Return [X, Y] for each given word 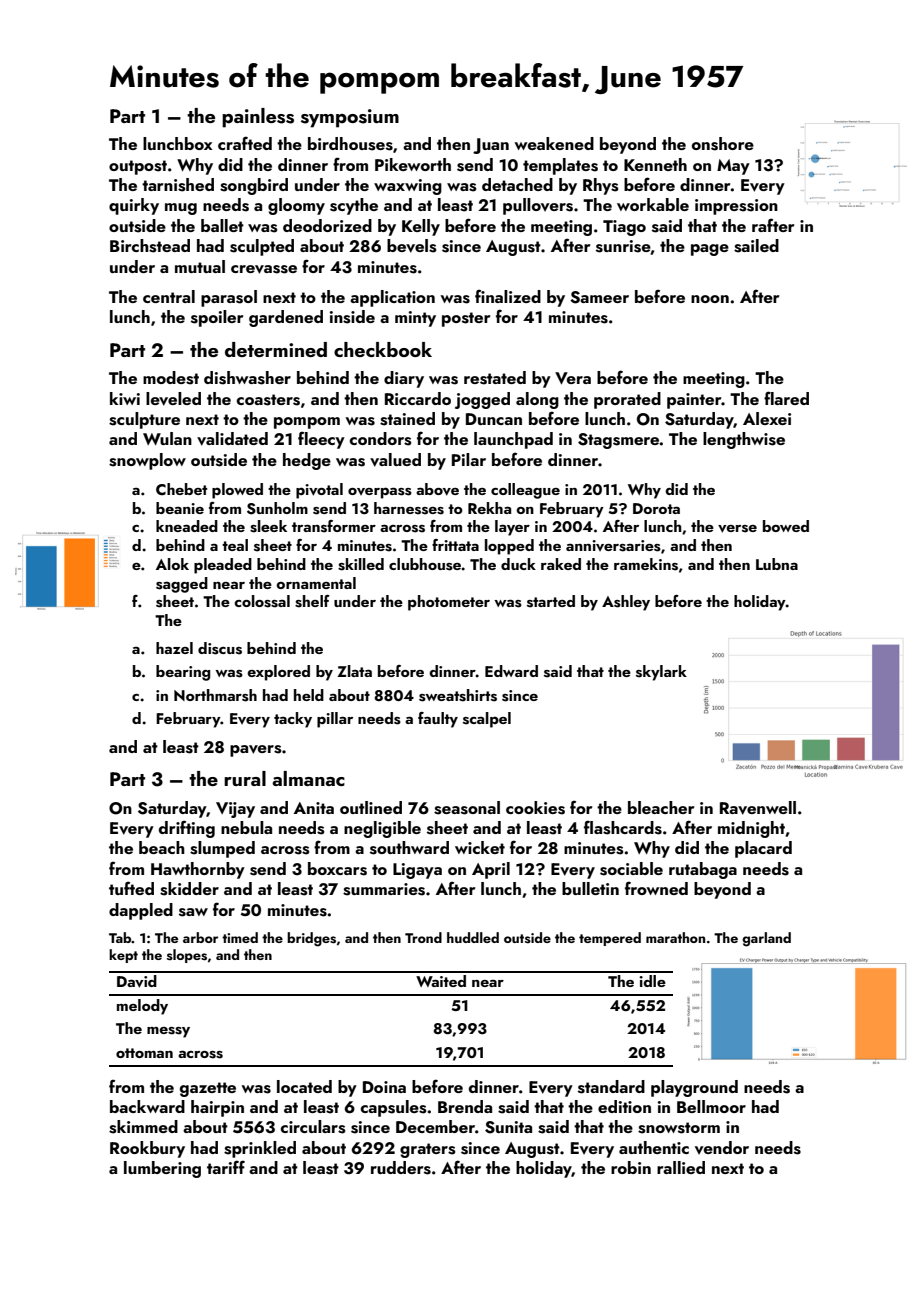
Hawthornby [198, 870]
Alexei [767, 418]
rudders [401, 1168]
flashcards [623, 827]
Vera [573, 378]
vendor [722, 1148]
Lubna [777, 564]
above [437, 489]
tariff [226, 1167]
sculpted [262, 247]
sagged [182, 585]
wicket [480, 847]
